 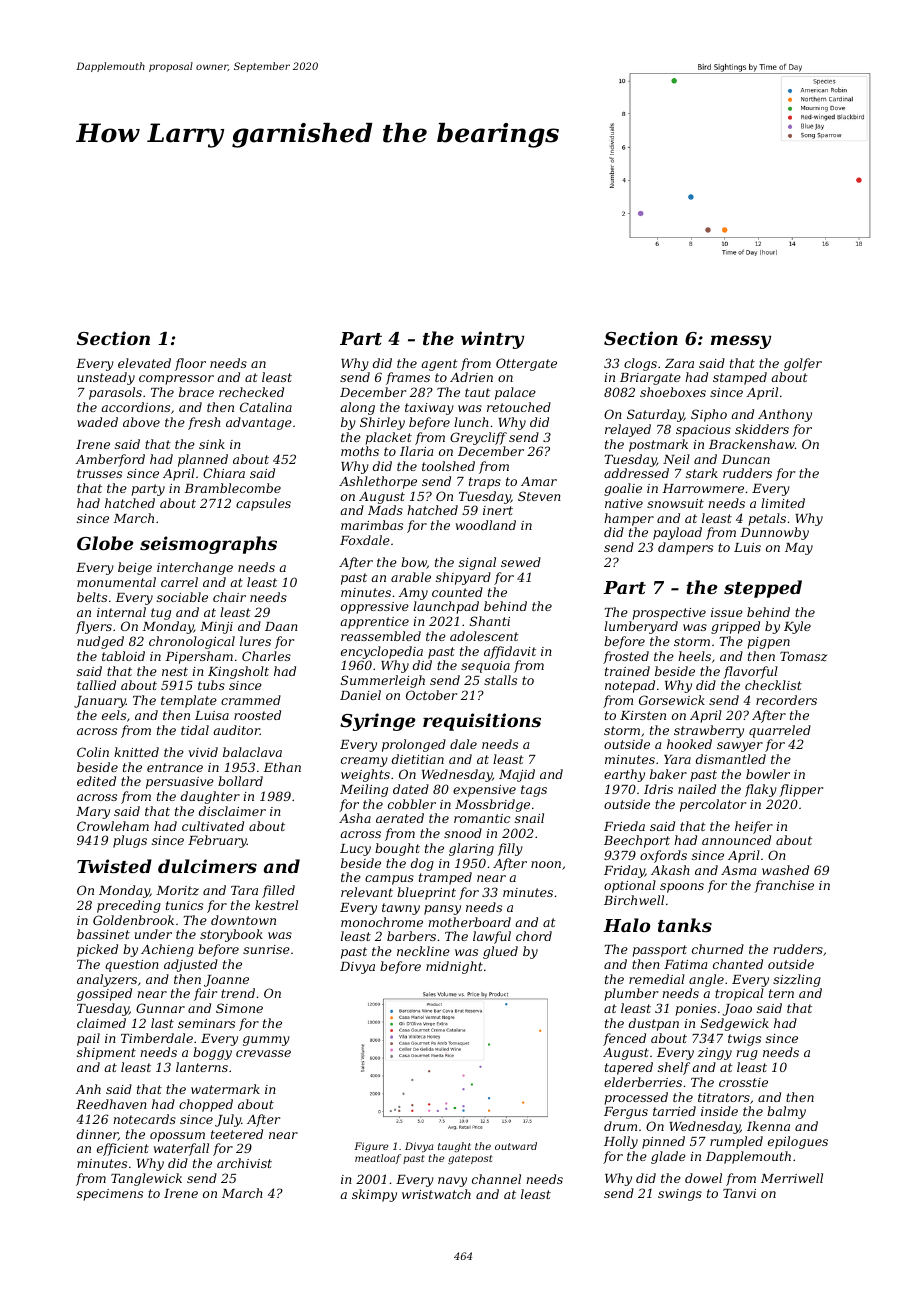 What do you see at coordinates (88, 1089) in the screenshot?
I see `Anh` at bounding box center [88, 1089].
